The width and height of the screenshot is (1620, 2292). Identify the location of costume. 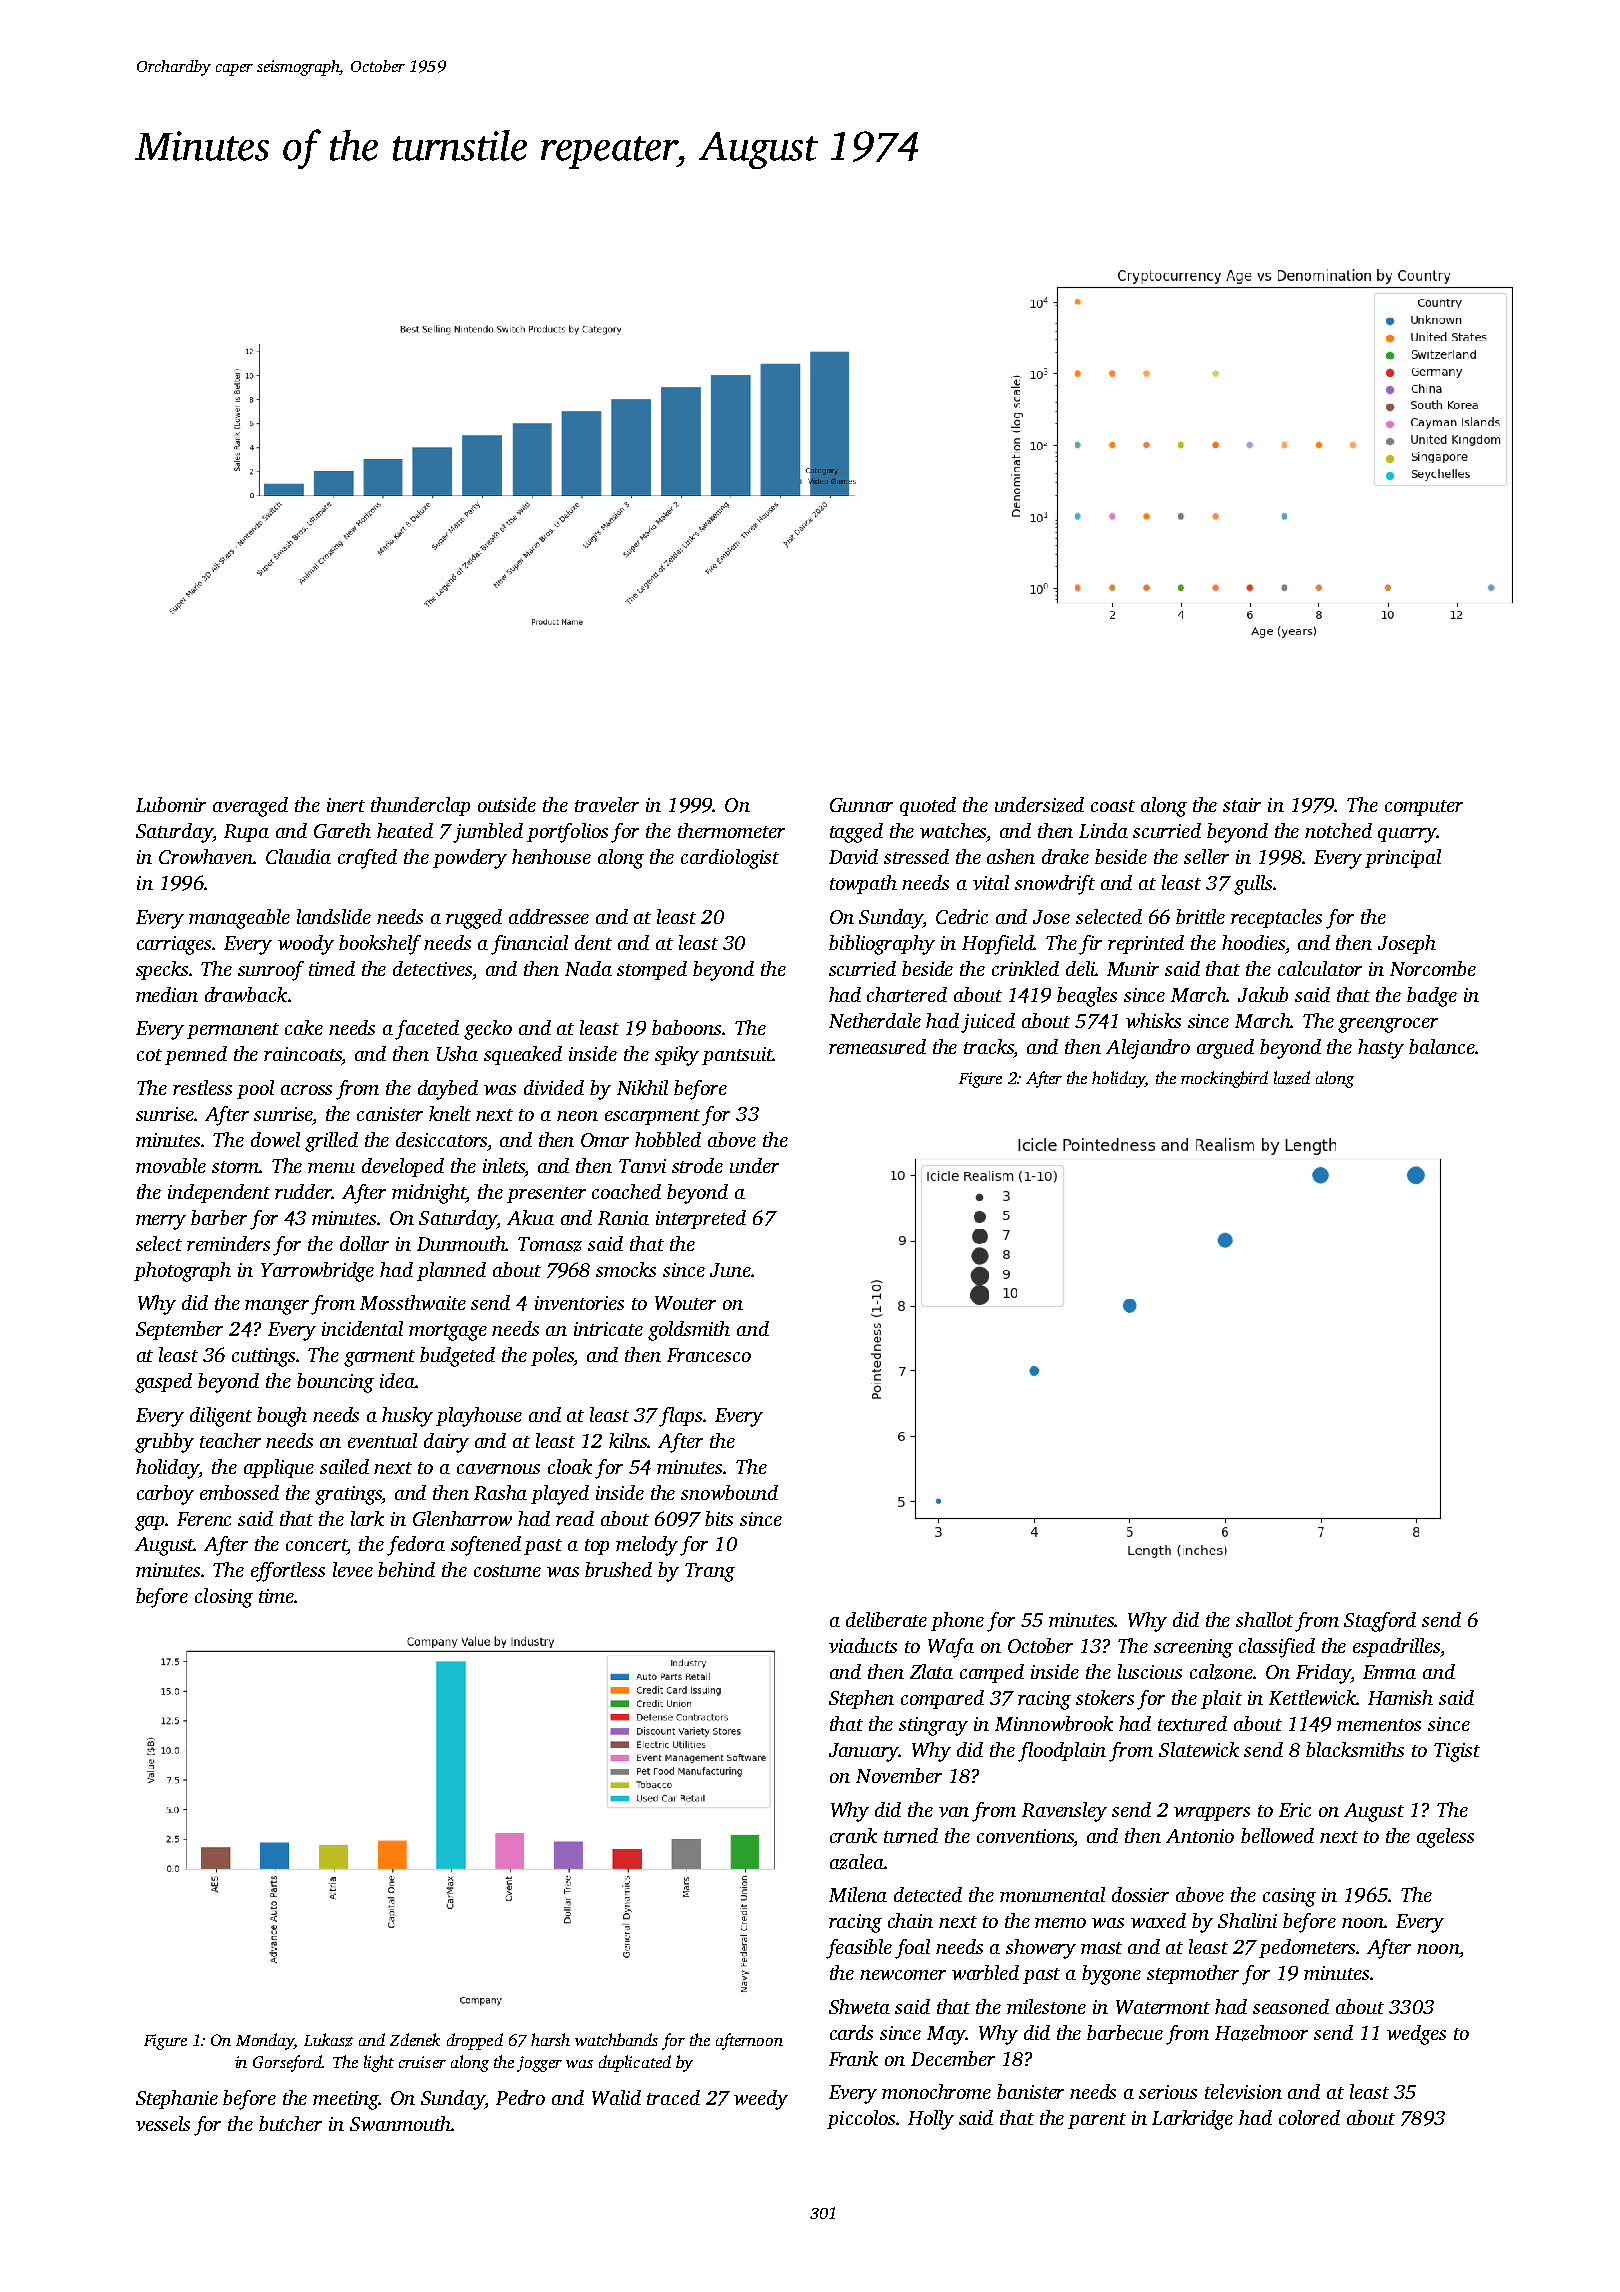
(507, 1571).
